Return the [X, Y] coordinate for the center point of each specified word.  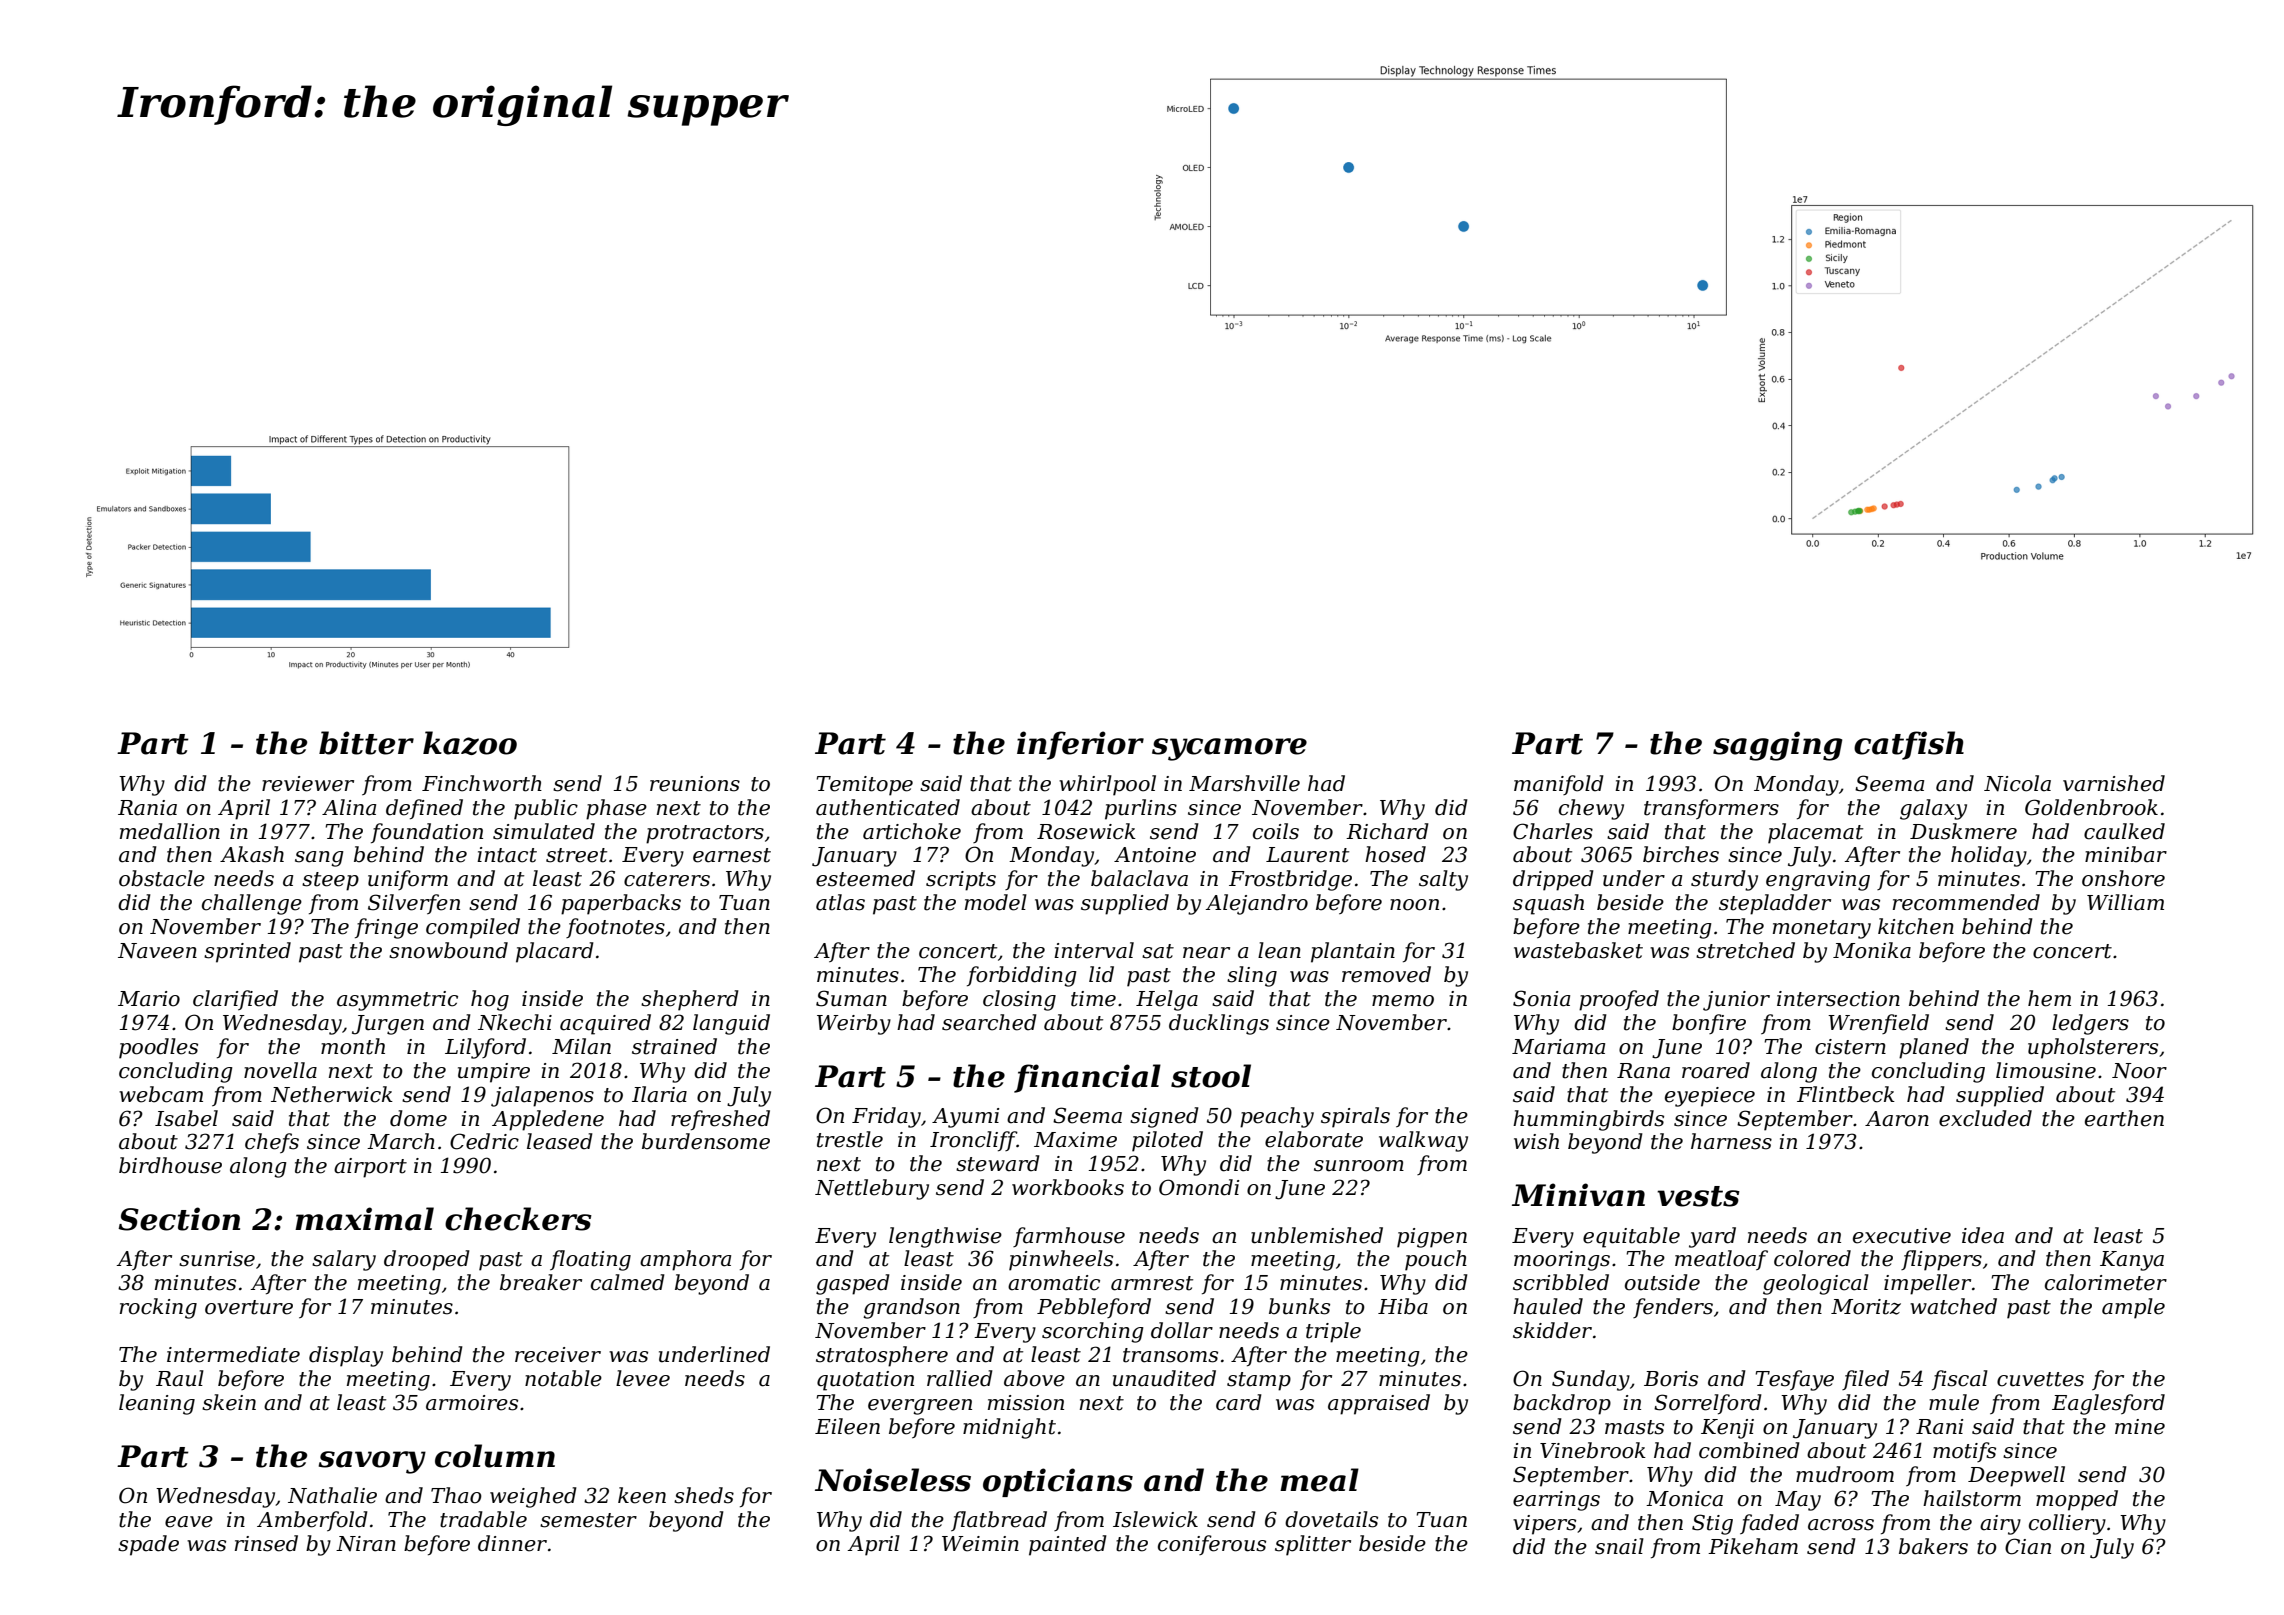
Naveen [157, 951]
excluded [1985, 1118]
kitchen [1916, 926]
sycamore [1229, 749]
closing [1019, 1000]
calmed [628, 1282]
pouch [1436, 1260]
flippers [1941, 1260]
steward [998, 1163]
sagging [1778, 746]
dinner [512, 1543]
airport [370, 1168]
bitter [366, 743]
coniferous [1212, 1545]
